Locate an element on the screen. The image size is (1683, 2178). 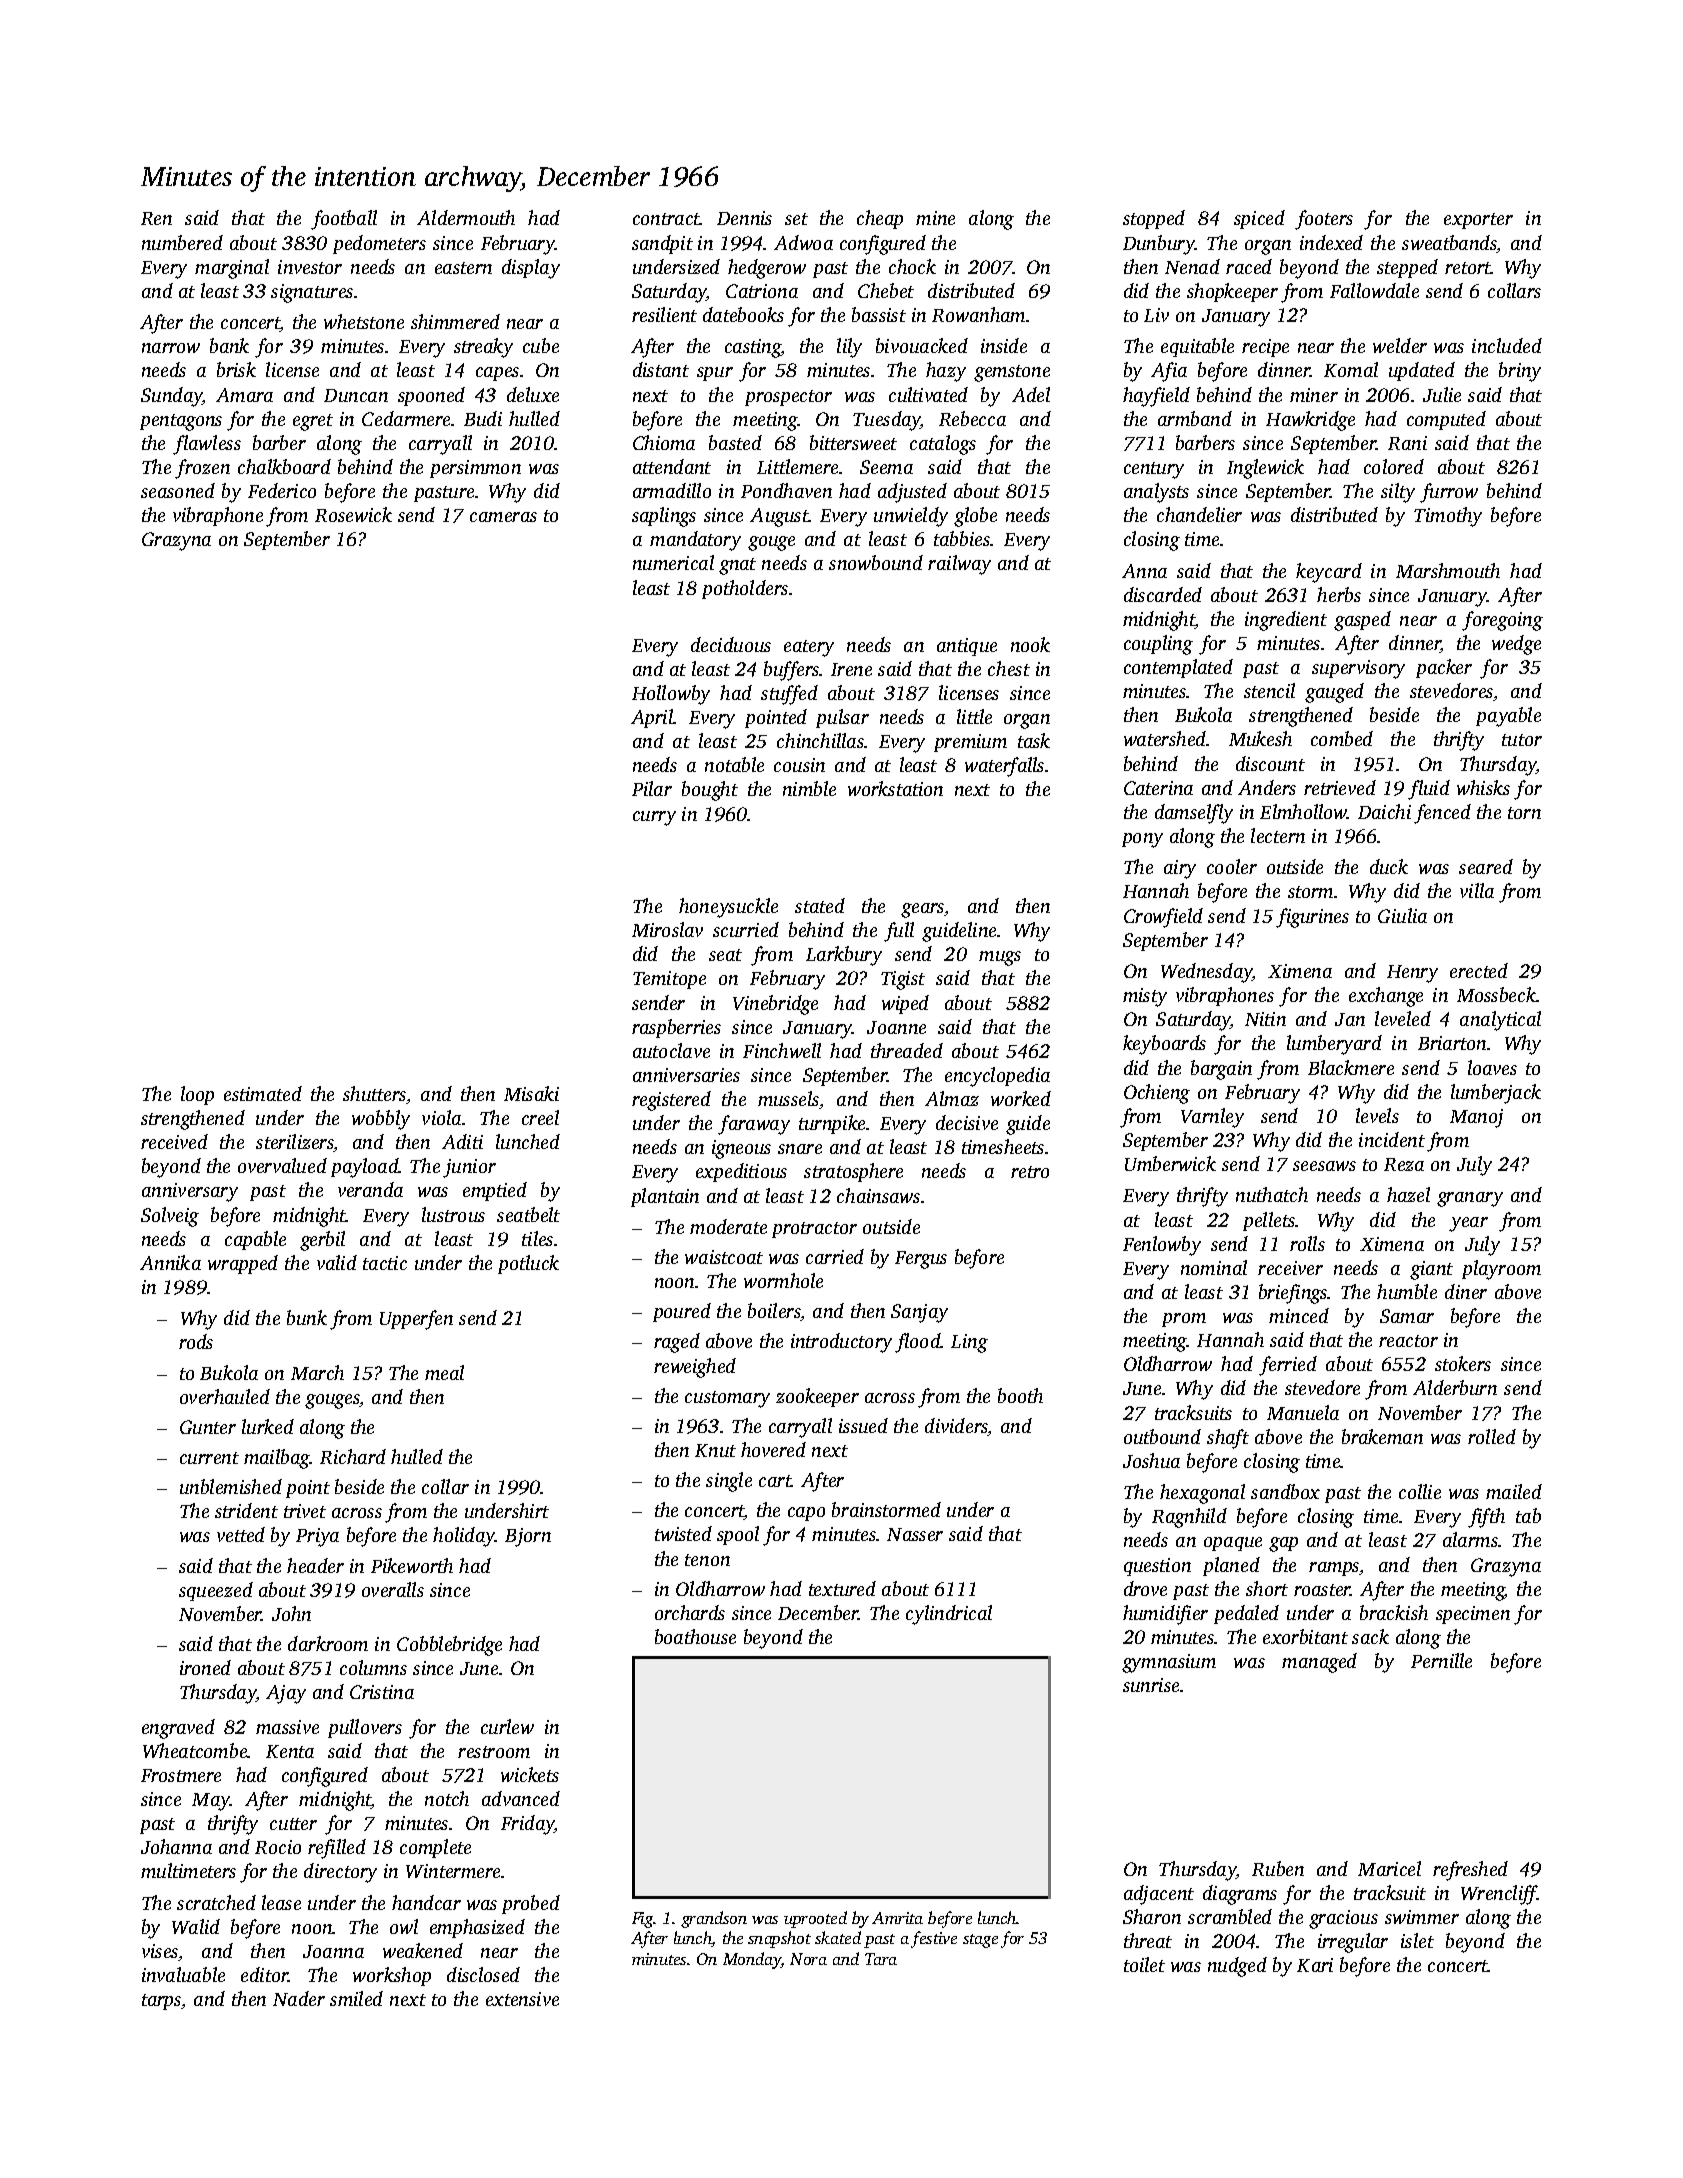
potluck is located at coordinates (528, 1264).
